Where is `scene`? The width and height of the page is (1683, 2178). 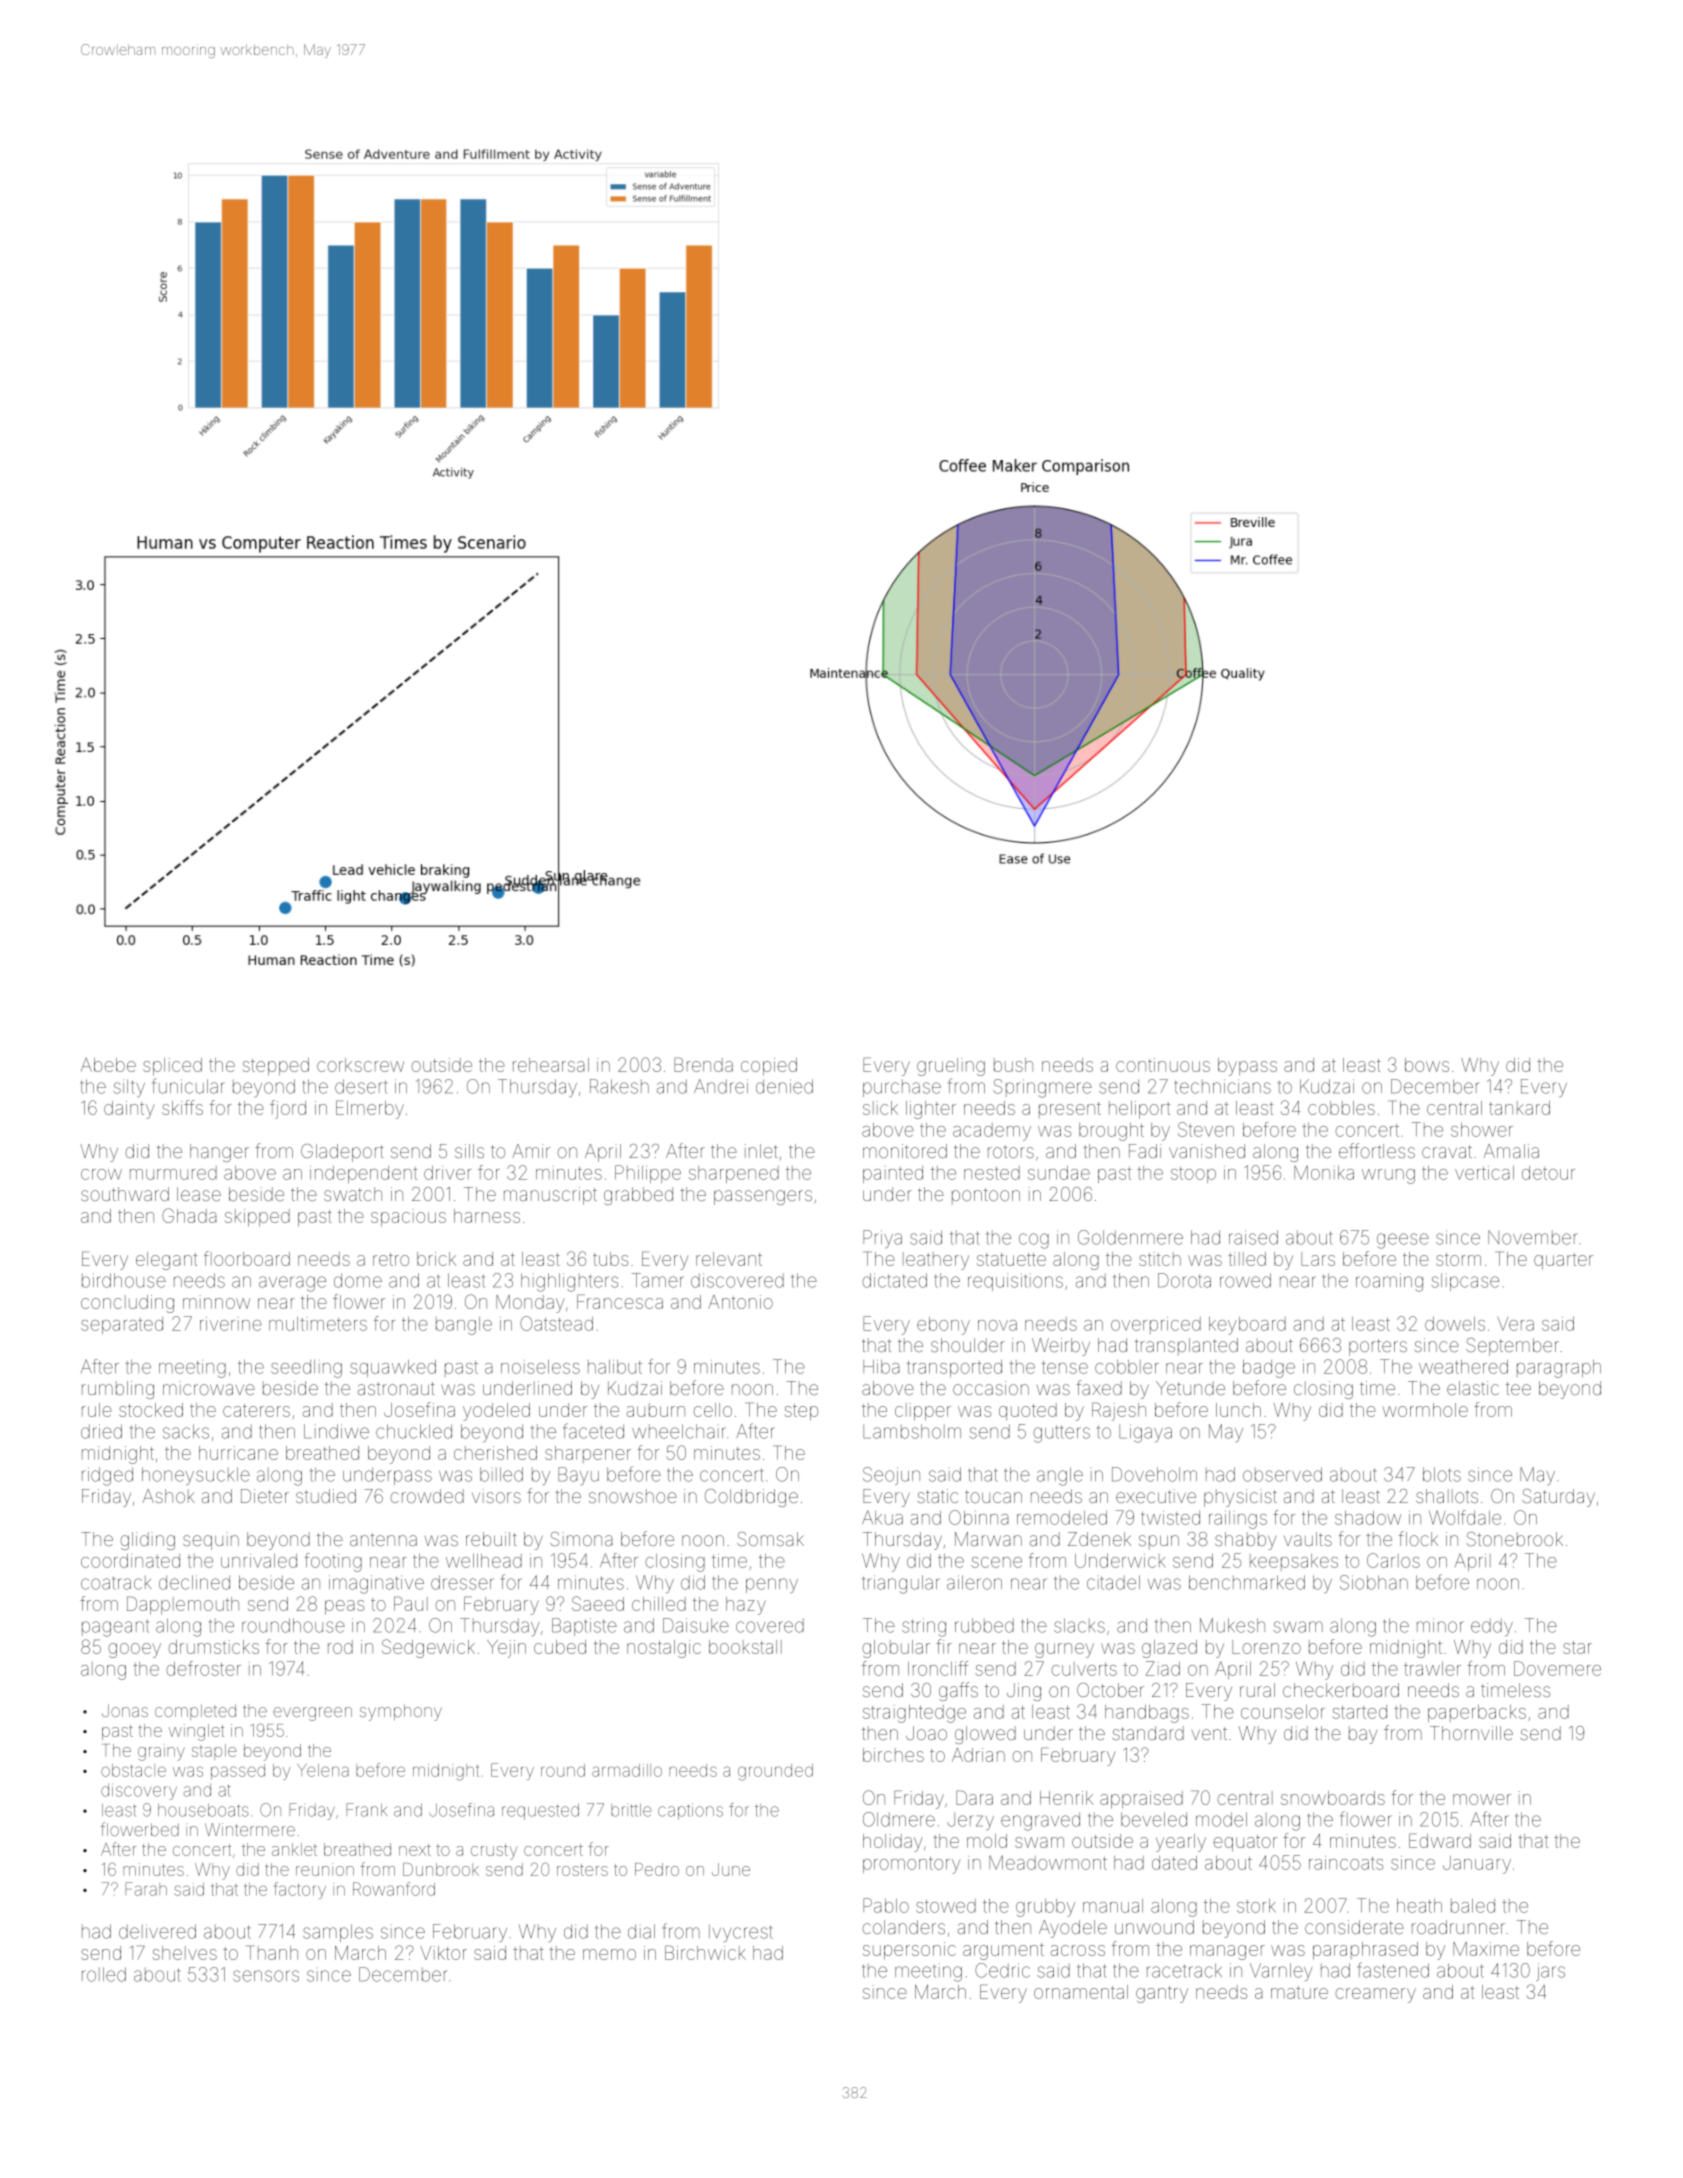
scene is located at coordinates (996, 1562).
